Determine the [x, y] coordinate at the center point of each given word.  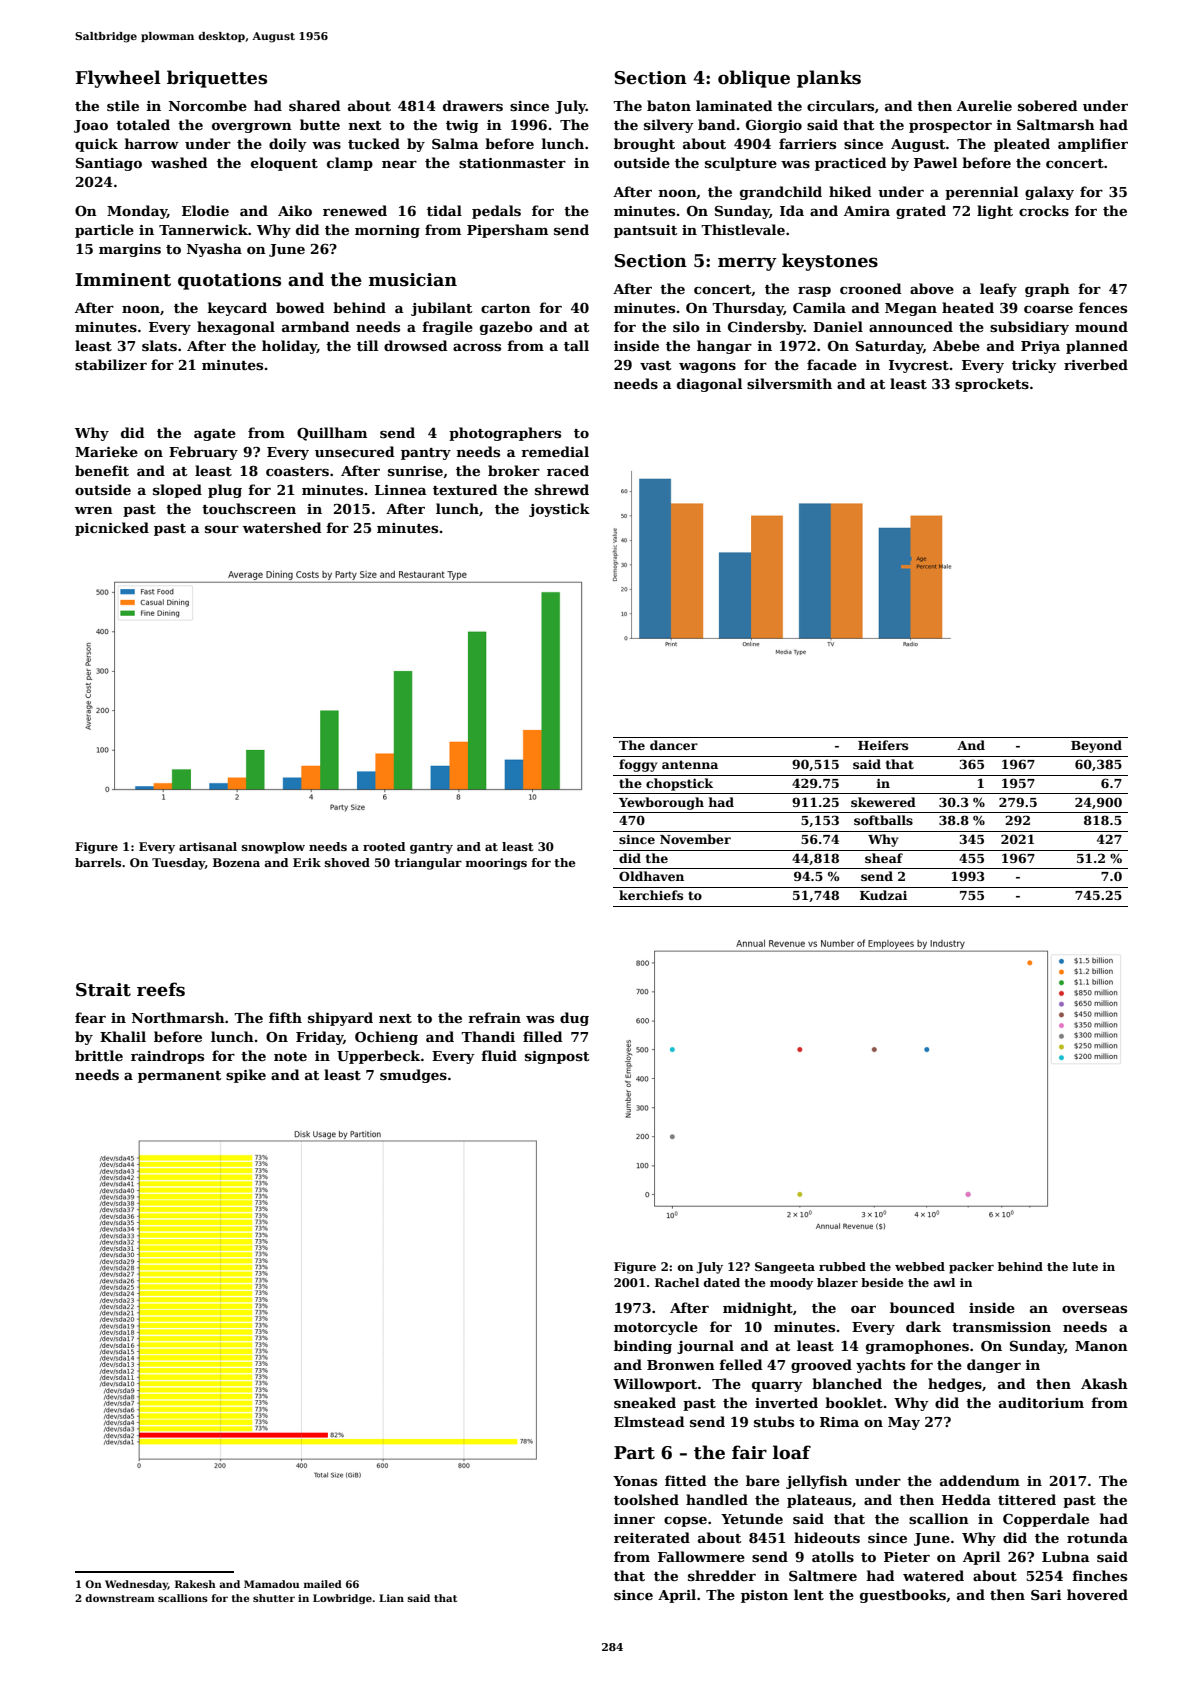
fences [1103, 307]
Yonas [635, 1481]
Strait [103, 990]
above [932, 288]
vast [655, 365]
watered [933, 1575]
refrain [494, 1017]
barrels [98, 862]
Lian [391, 1598]
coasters [297, 471]
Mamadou [271, 1584]
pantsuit [645, 231]
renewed [355, 210]
